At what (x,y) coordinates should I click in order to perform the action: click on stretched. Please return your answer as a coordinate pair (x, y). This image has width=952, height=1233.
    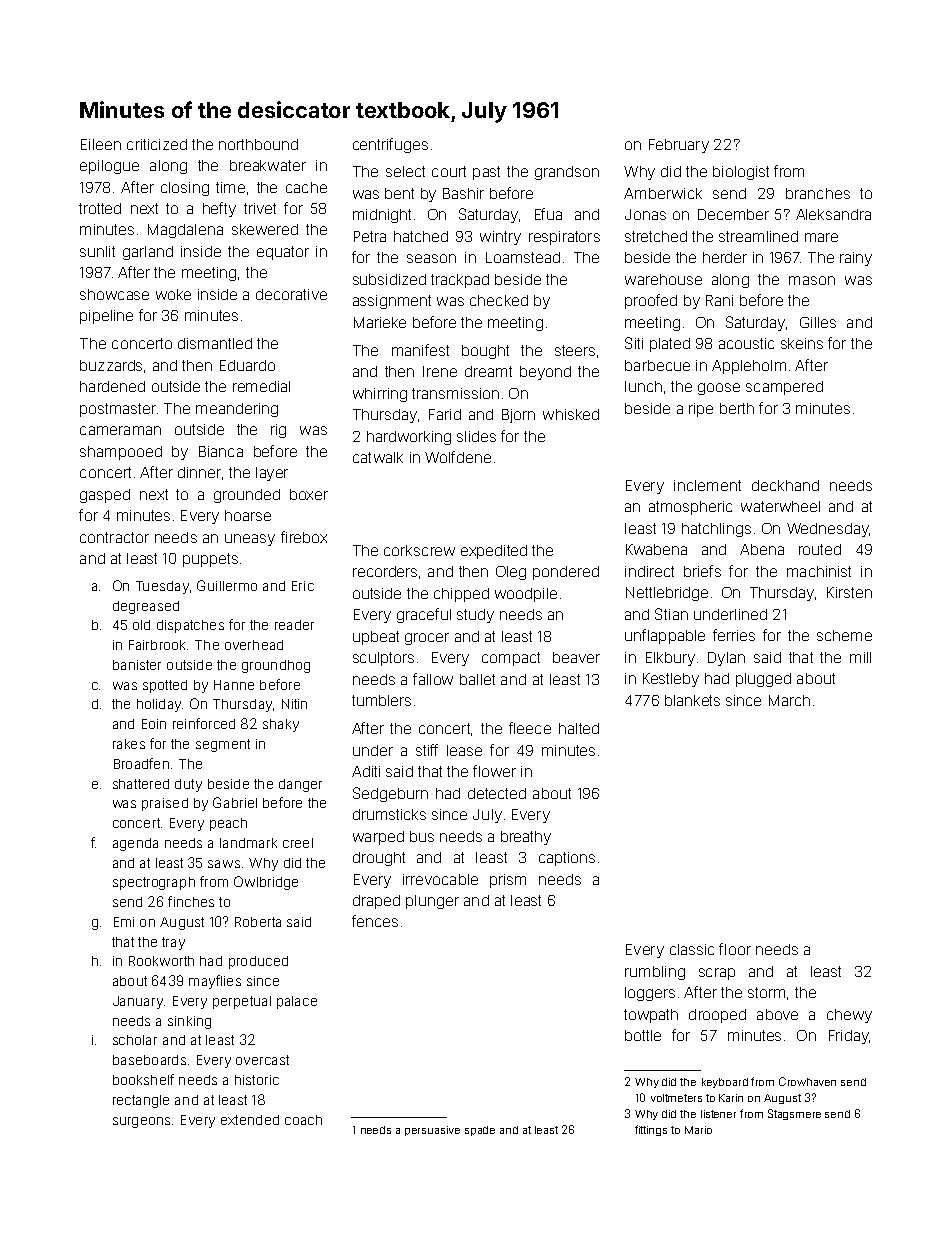
    Looking at the image, I should click on (656, 236).
